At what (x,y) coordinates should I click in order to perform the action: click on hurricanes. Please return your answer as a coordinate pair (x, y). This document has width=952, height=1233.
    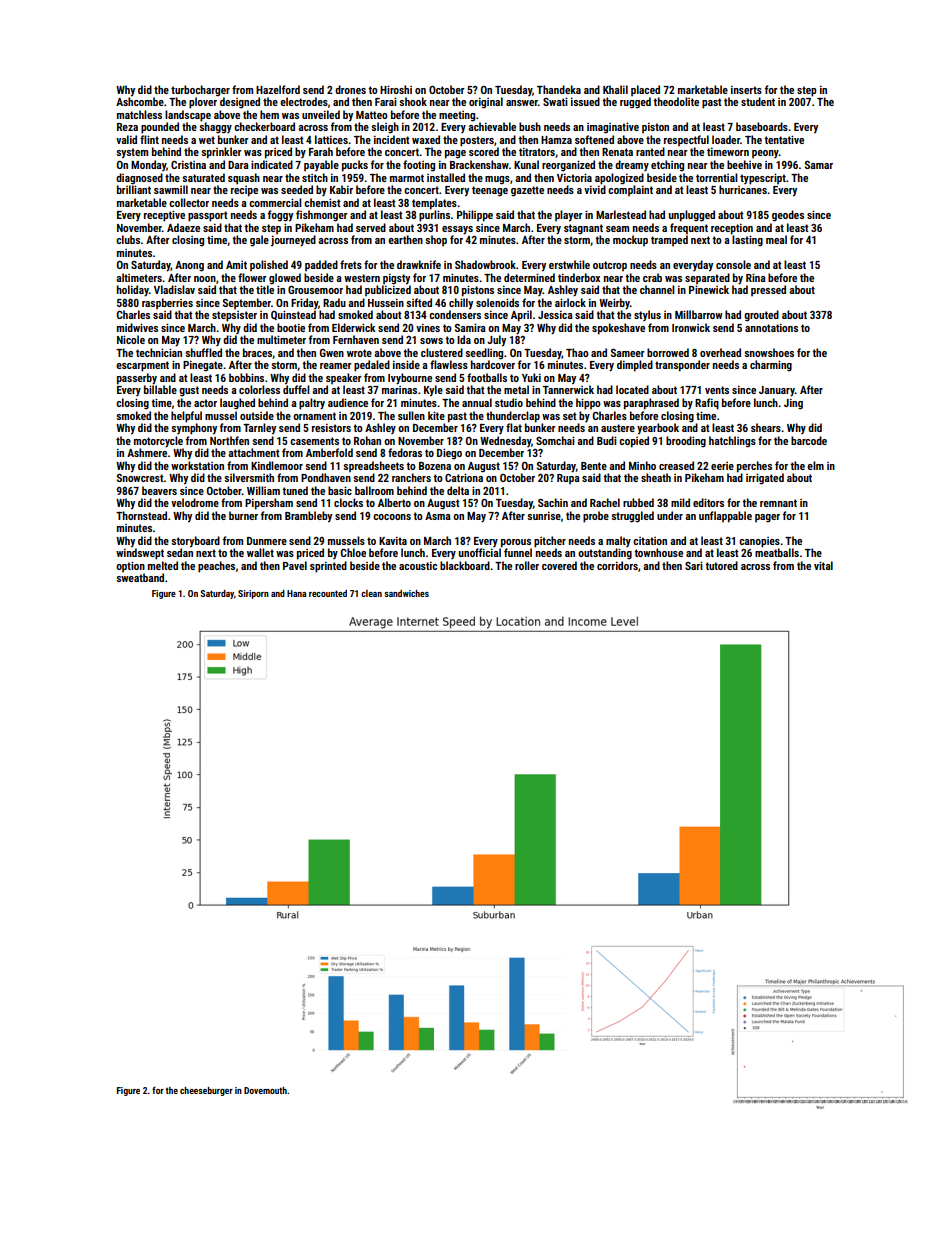
    Looking at the image, I should click on (743, 189).
